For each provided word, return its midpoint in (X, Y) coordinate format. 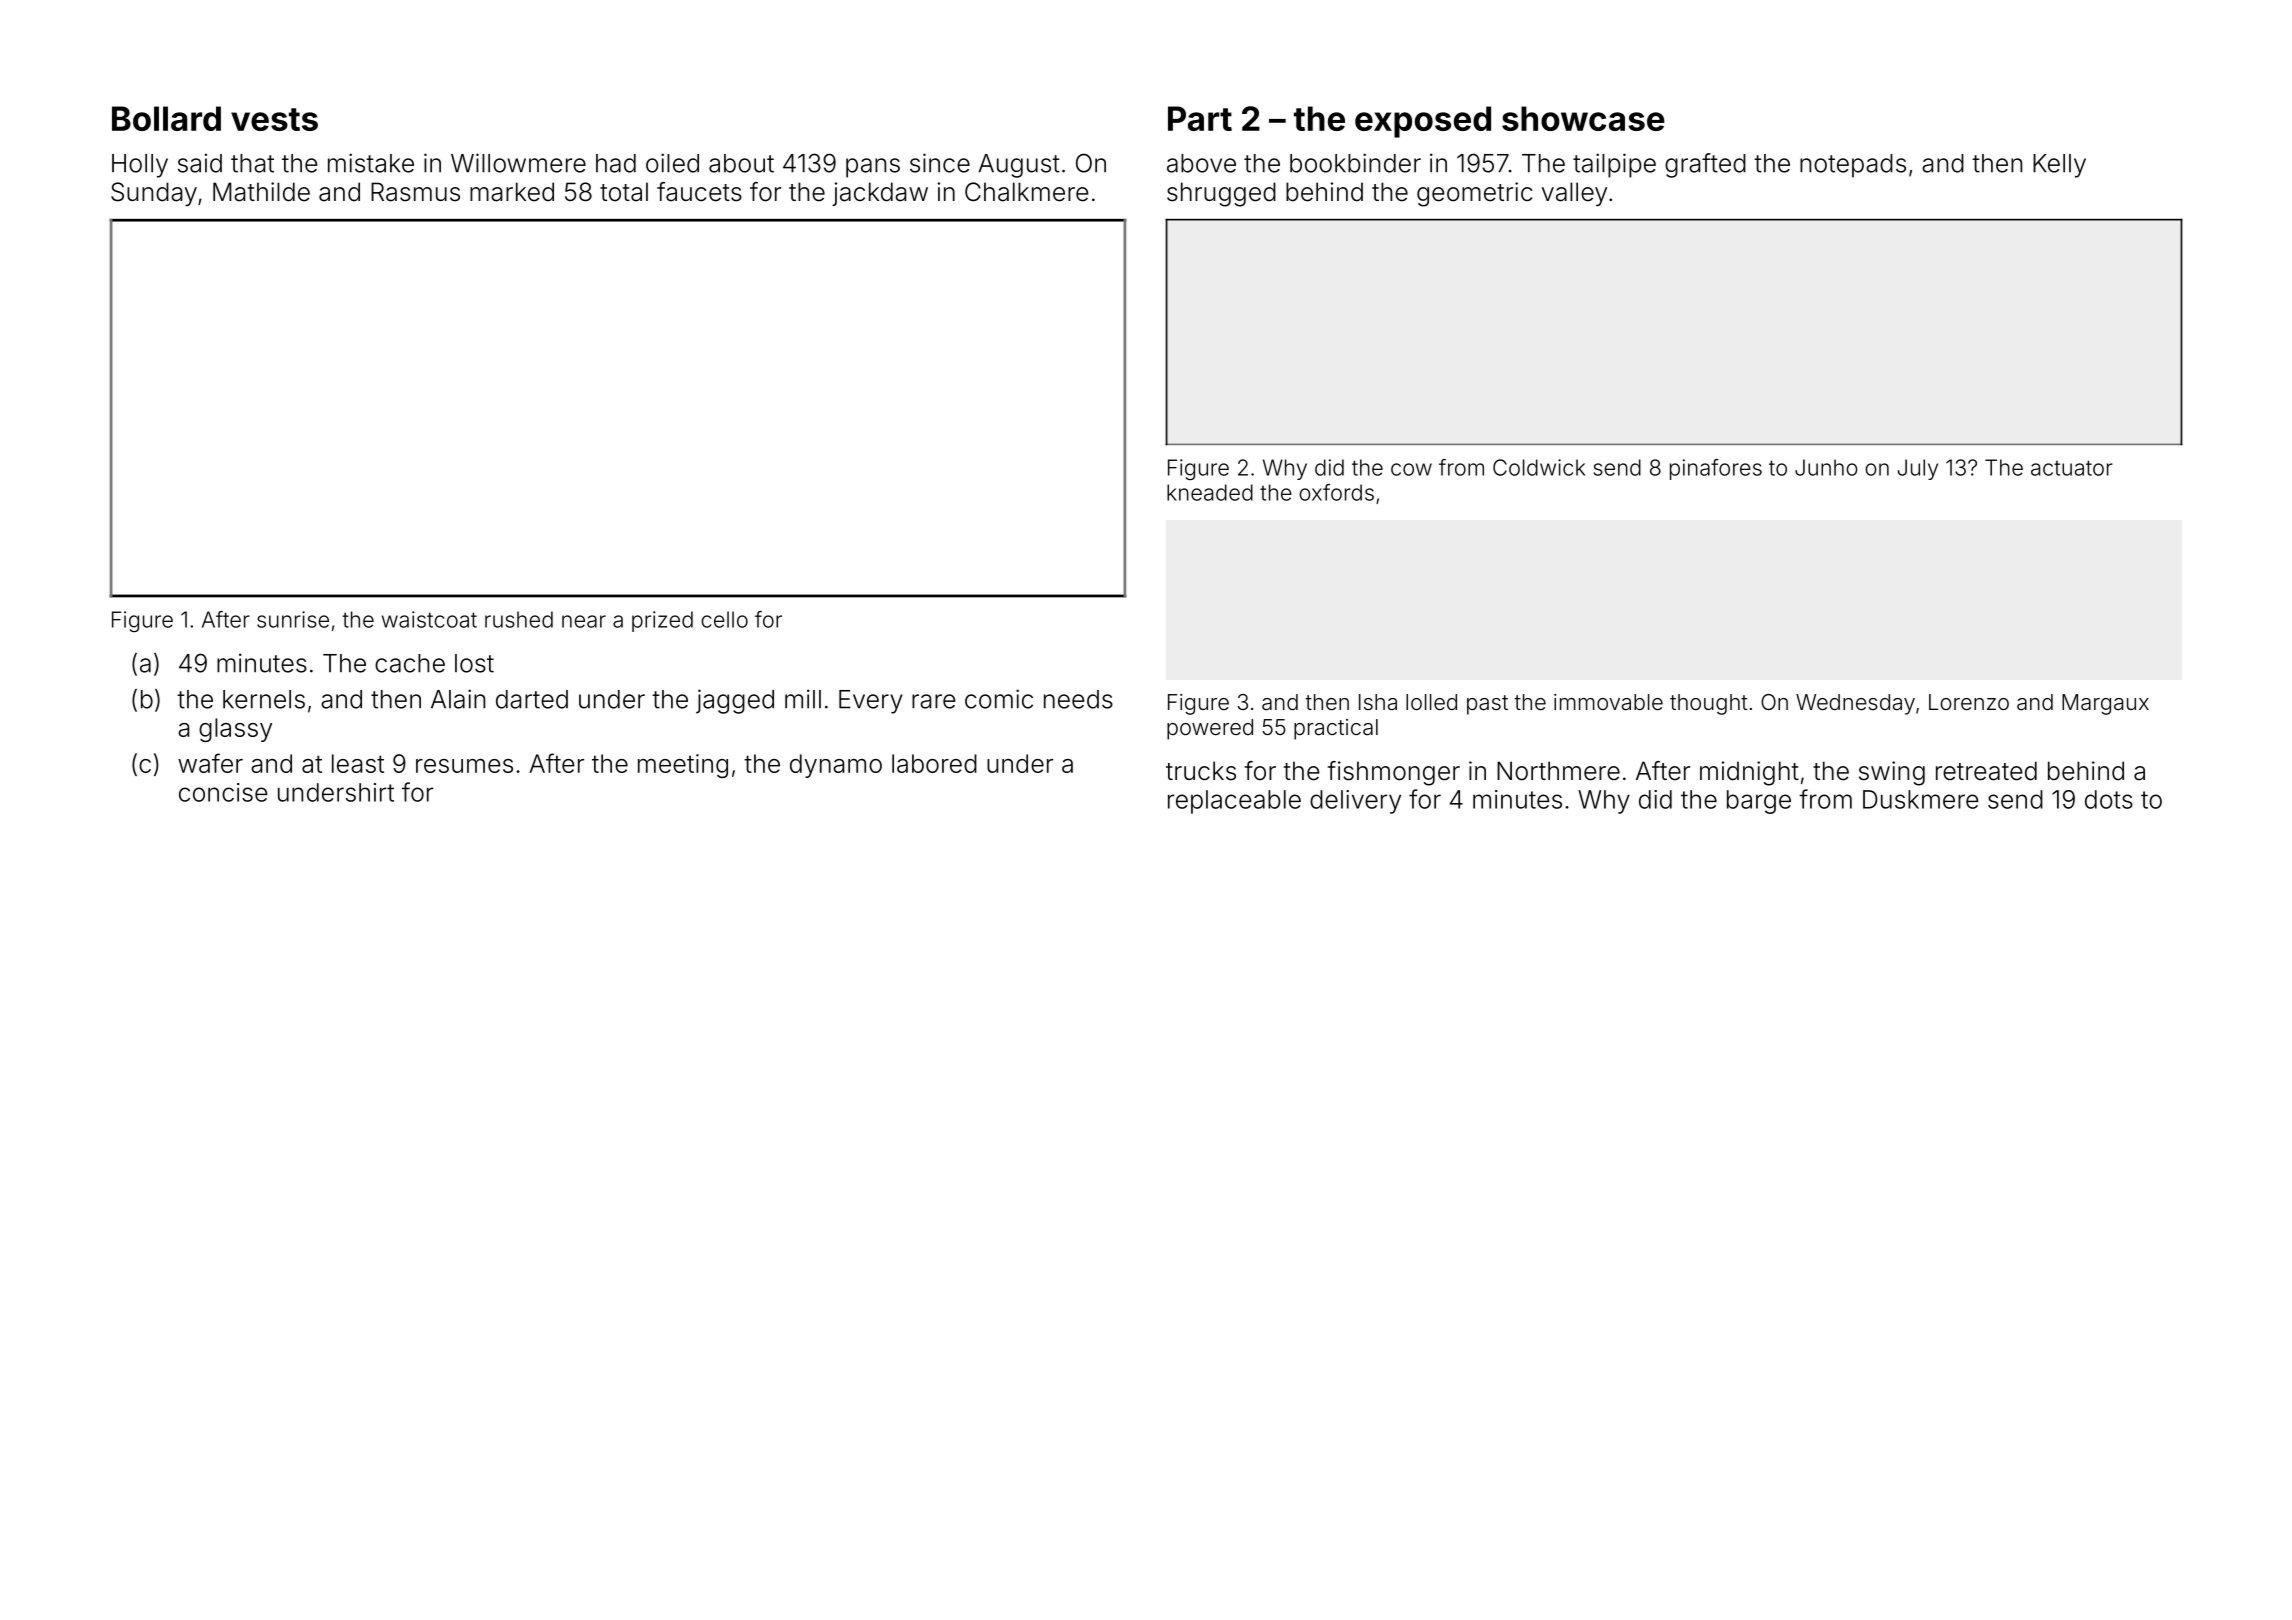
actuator (2072, 468)
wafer (210, 763)
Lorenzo (1969, 702)
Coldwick (1539, 467)
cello (724, 619)
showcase (1583, 118)
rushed (519, 619)
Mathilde (261, 192)
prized (662, 621)
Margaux (2105, 704)
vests (274, 119)
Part (1200, 118)
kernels (264, 699)
